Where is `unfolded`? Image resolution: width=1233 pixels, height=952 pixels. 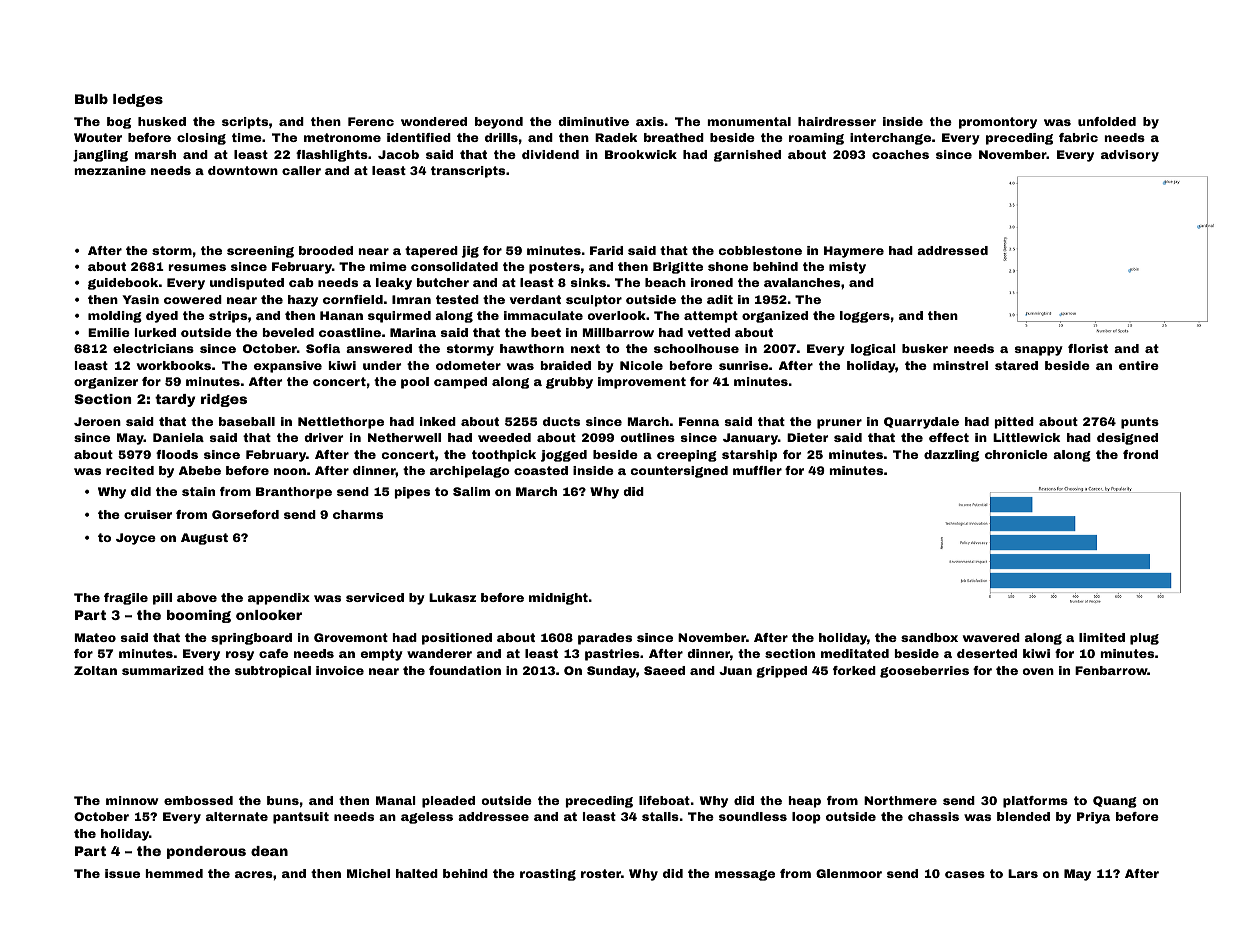 unfolded is located at coordinates (1107, 121).
